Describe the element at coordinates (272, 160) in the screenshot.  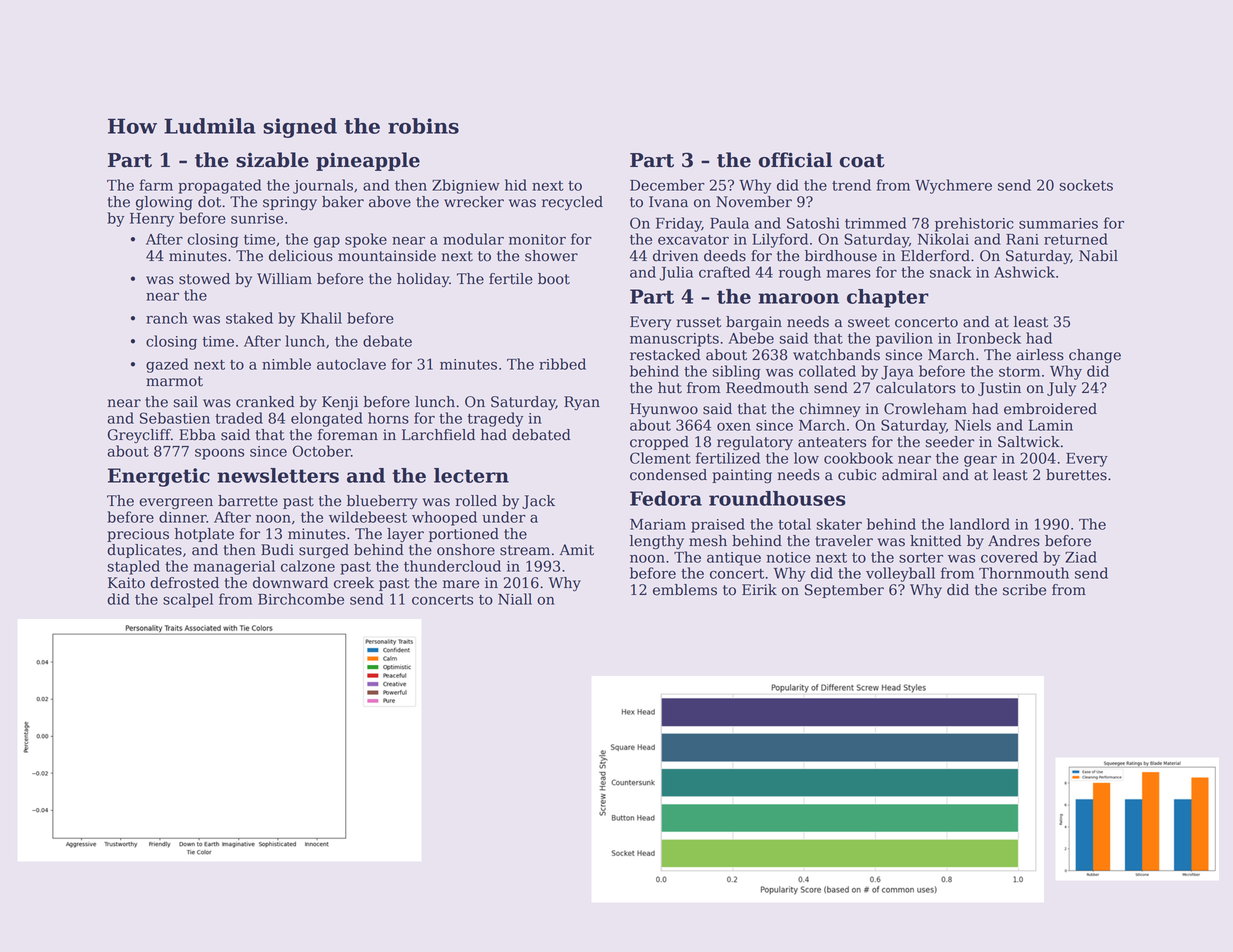
I see `sizable` at that location.
